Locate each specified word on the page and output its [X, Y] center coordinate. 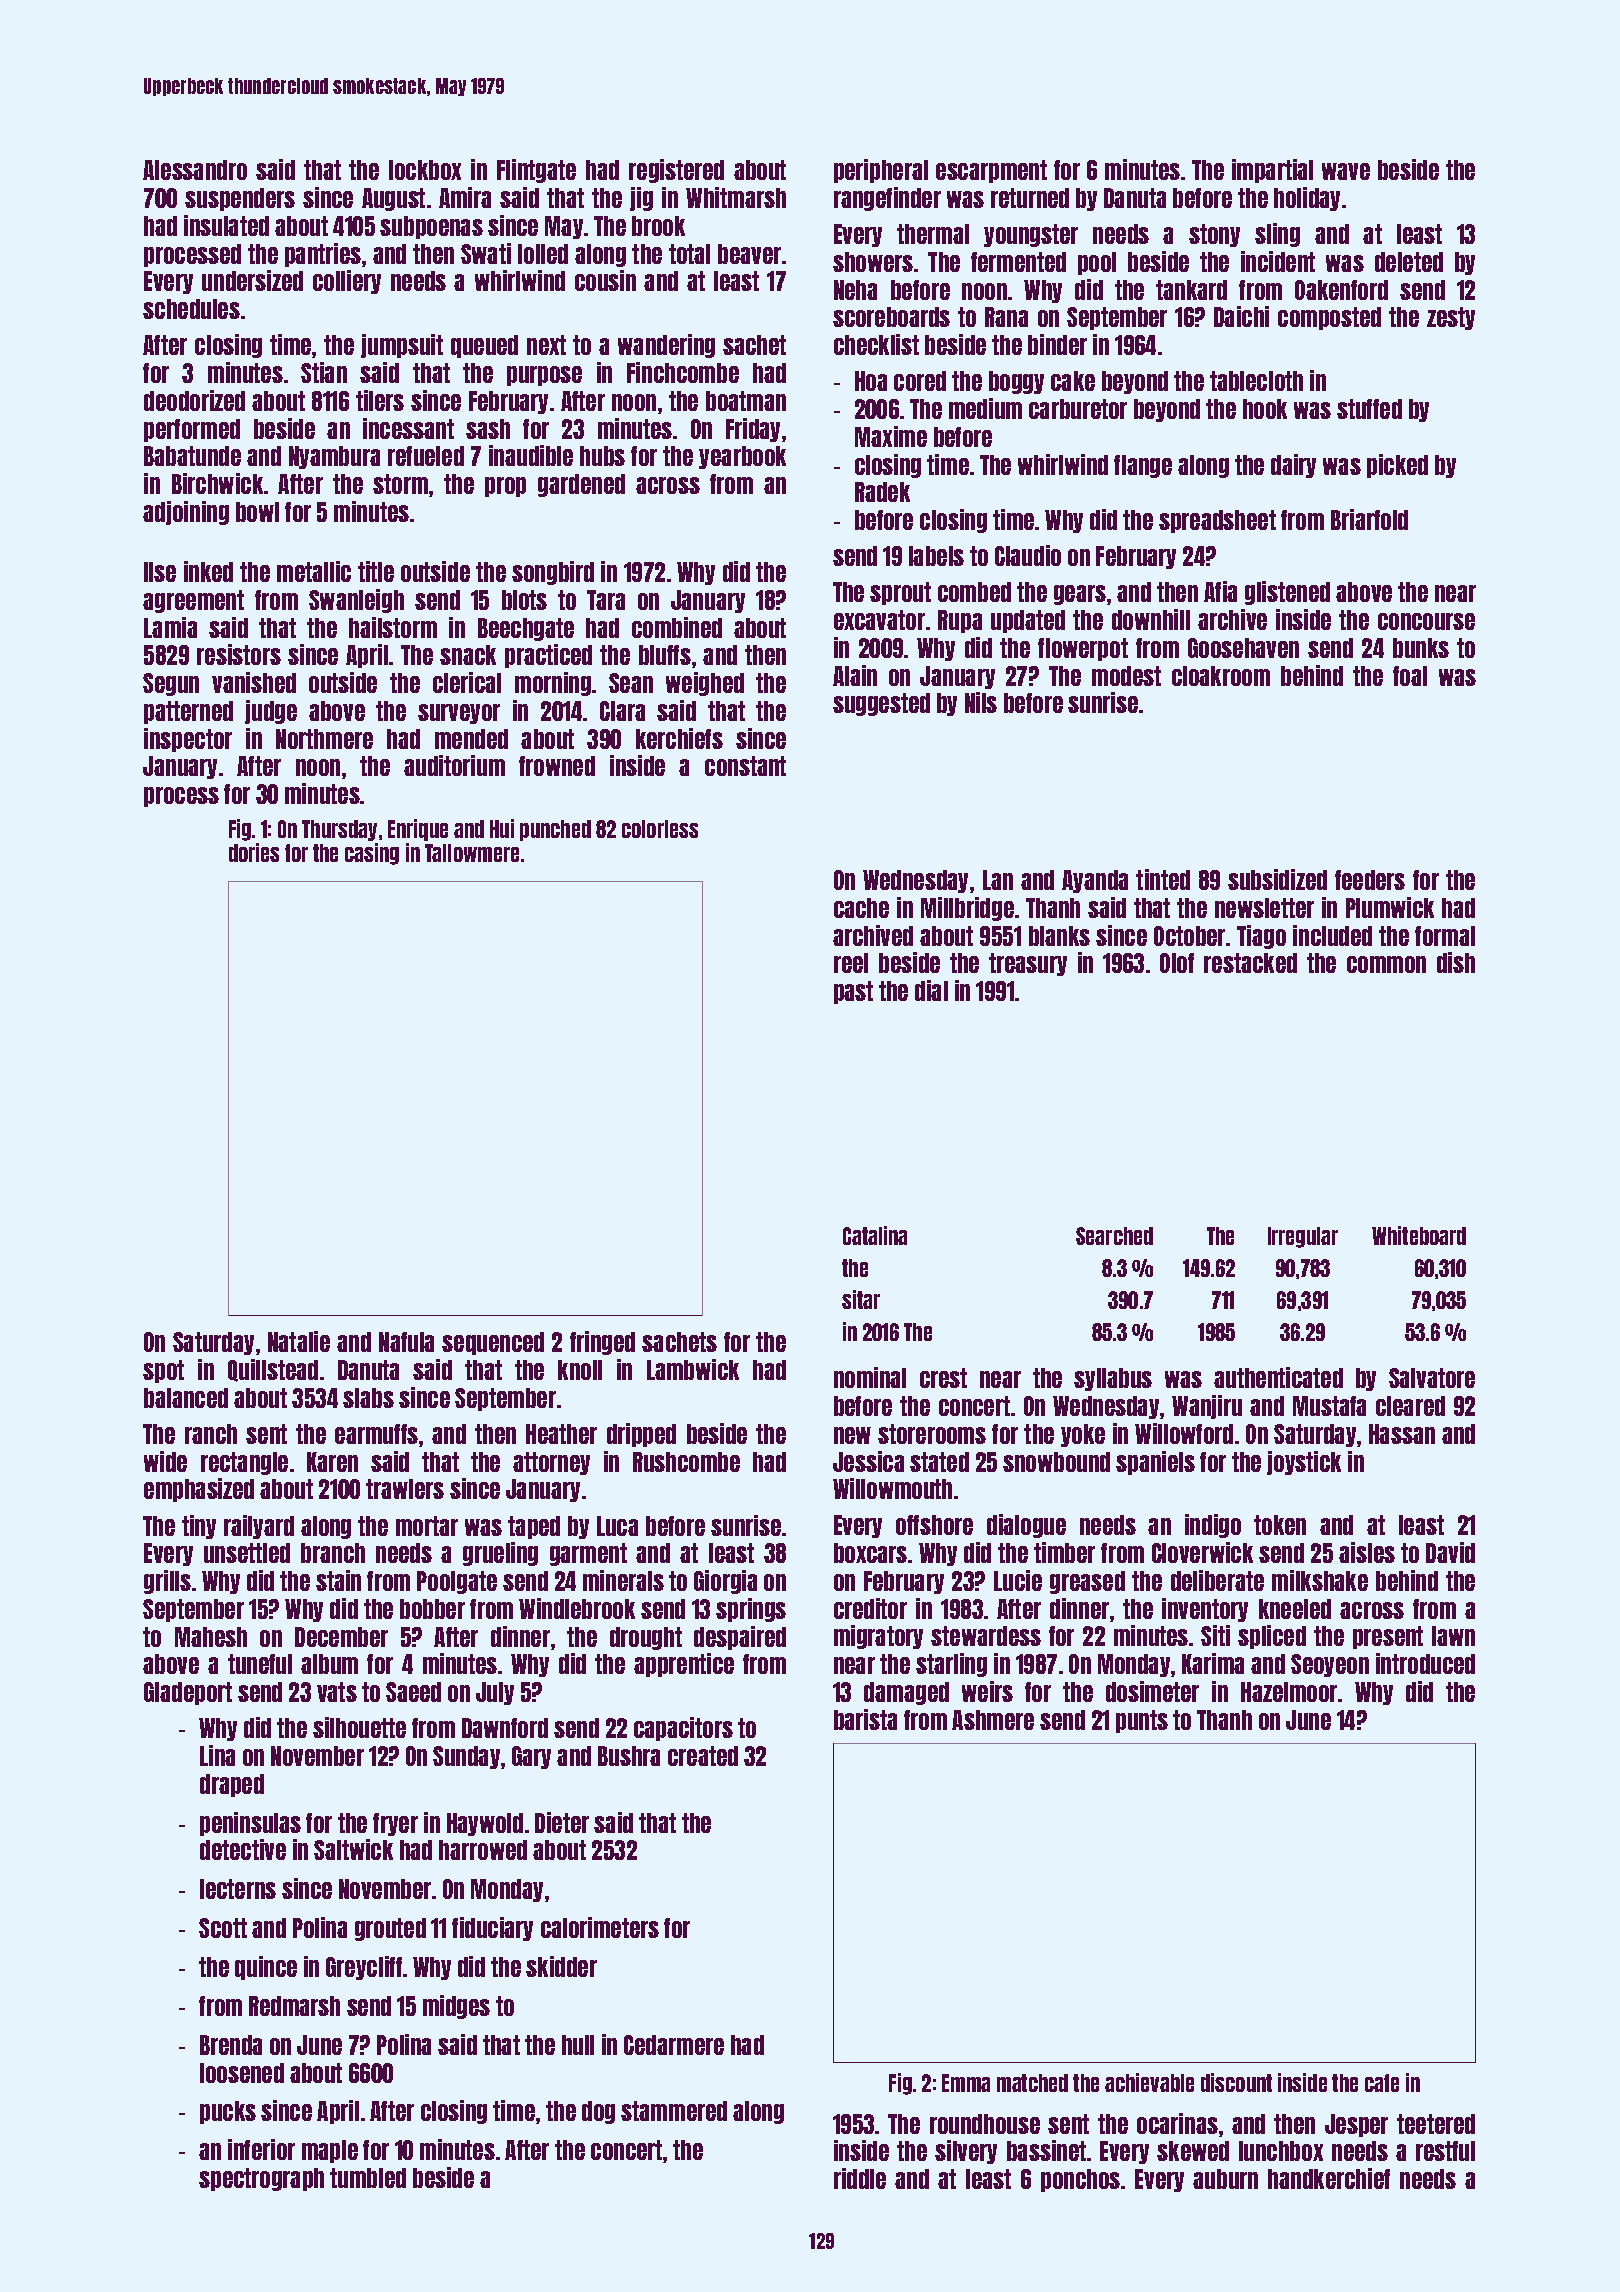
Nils [981, 702]
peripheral [881, 171]
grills [167, 1582]
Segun [171, 684]
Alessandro [195, 170]
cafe [1382, 2083]
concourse [1426, 621]
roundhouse [985, 2124]
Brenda [231, 2045]
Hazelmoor [1289, 1692]
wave [1346, 171]
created [703, 1756]
